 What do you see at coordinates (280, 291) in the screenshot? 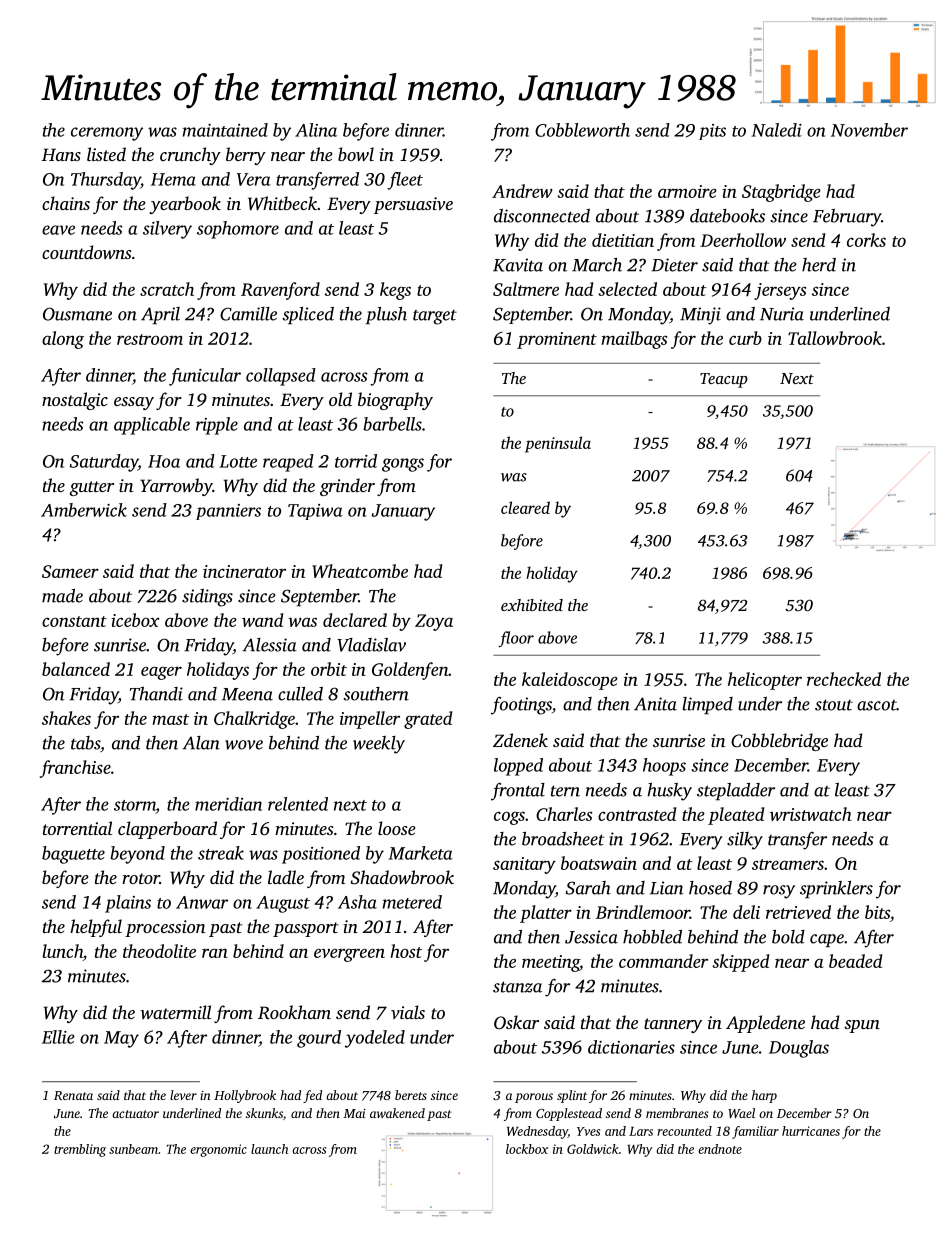
I see `Ravenford` at bounding box center [280, 291].
